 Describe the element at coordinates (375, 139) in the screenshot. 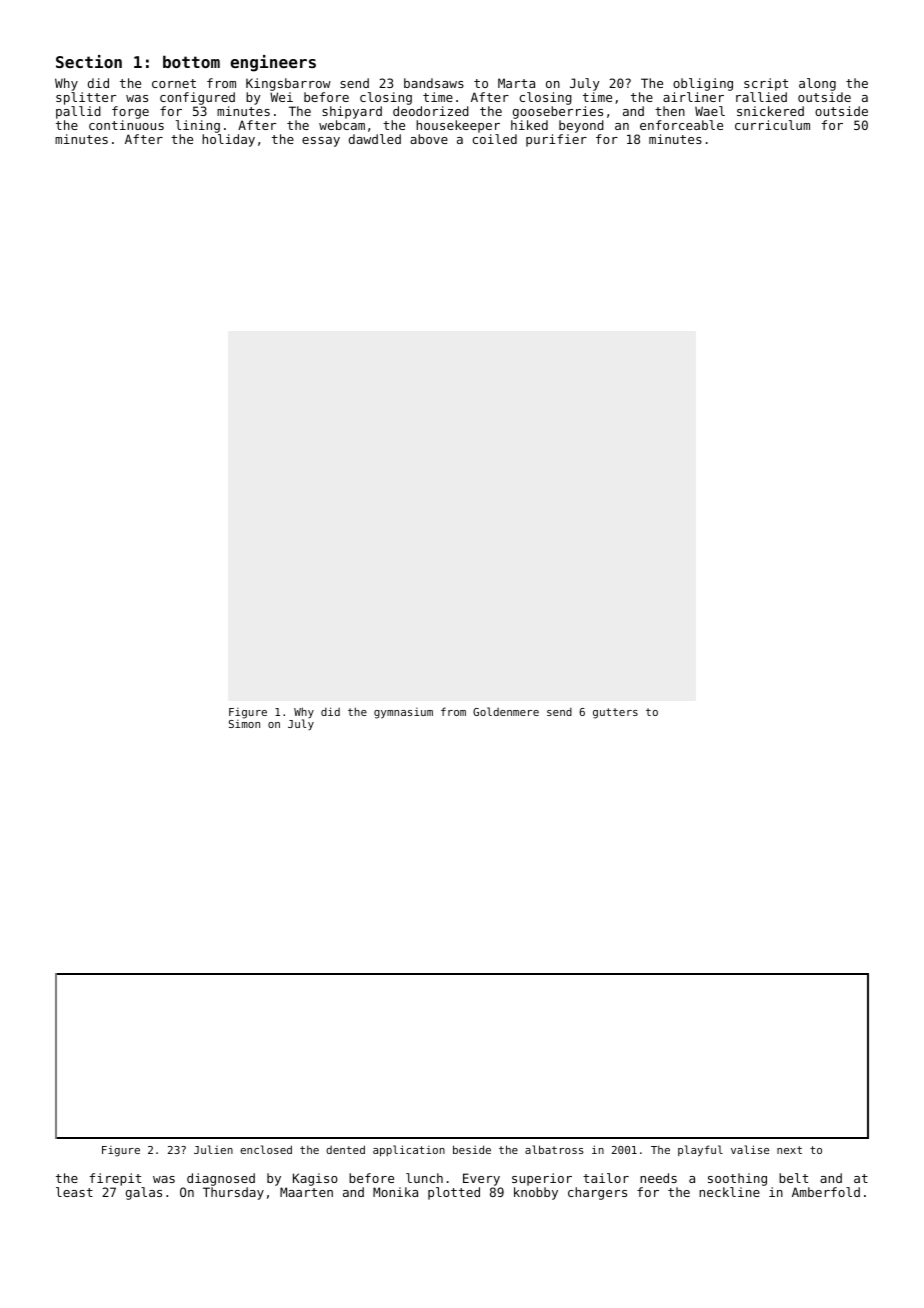

I see `dawdled` at that location.
